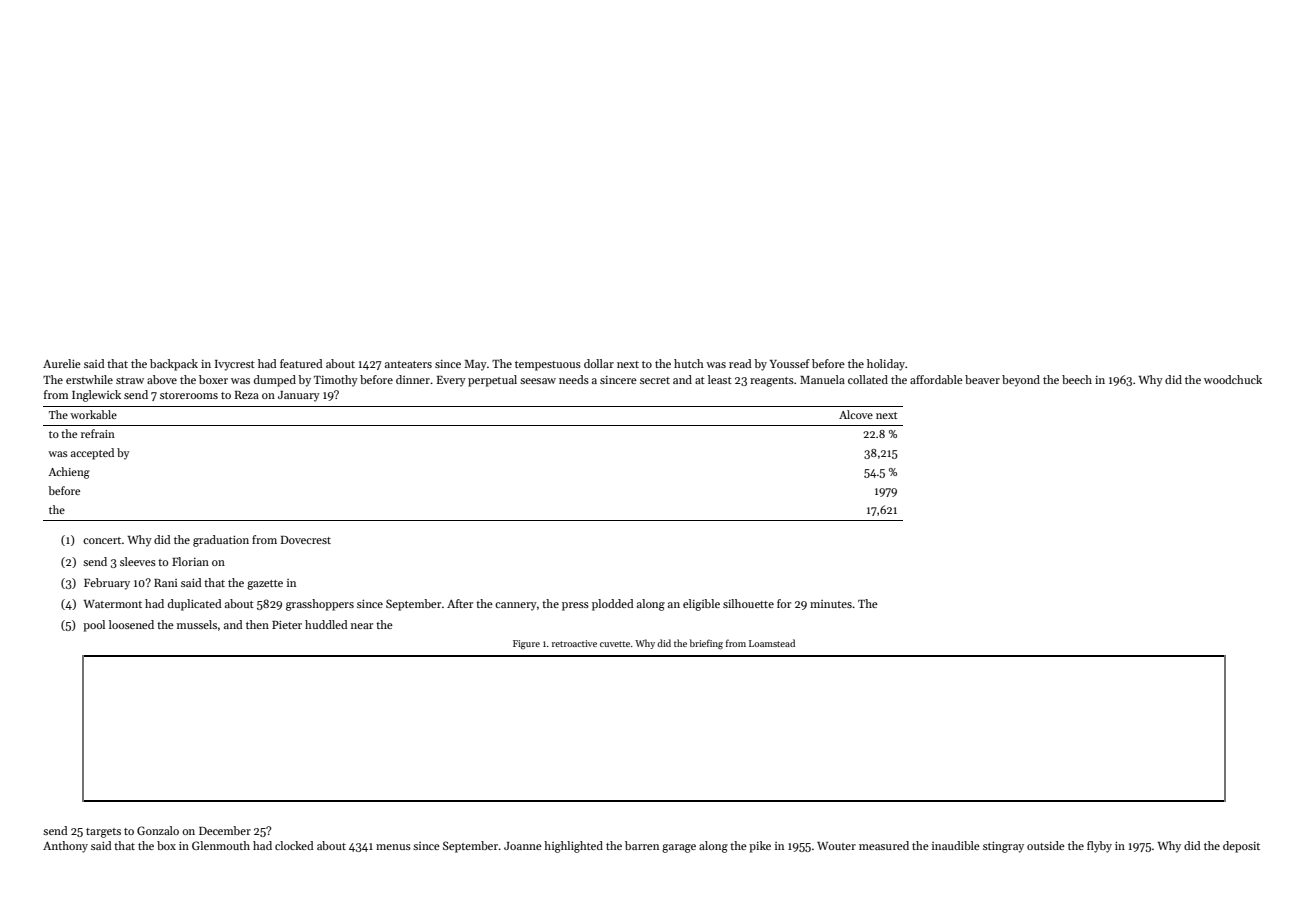 The width and height of the screenshot is (1308, 924). I want to click on clocked, so click(294, 845).
